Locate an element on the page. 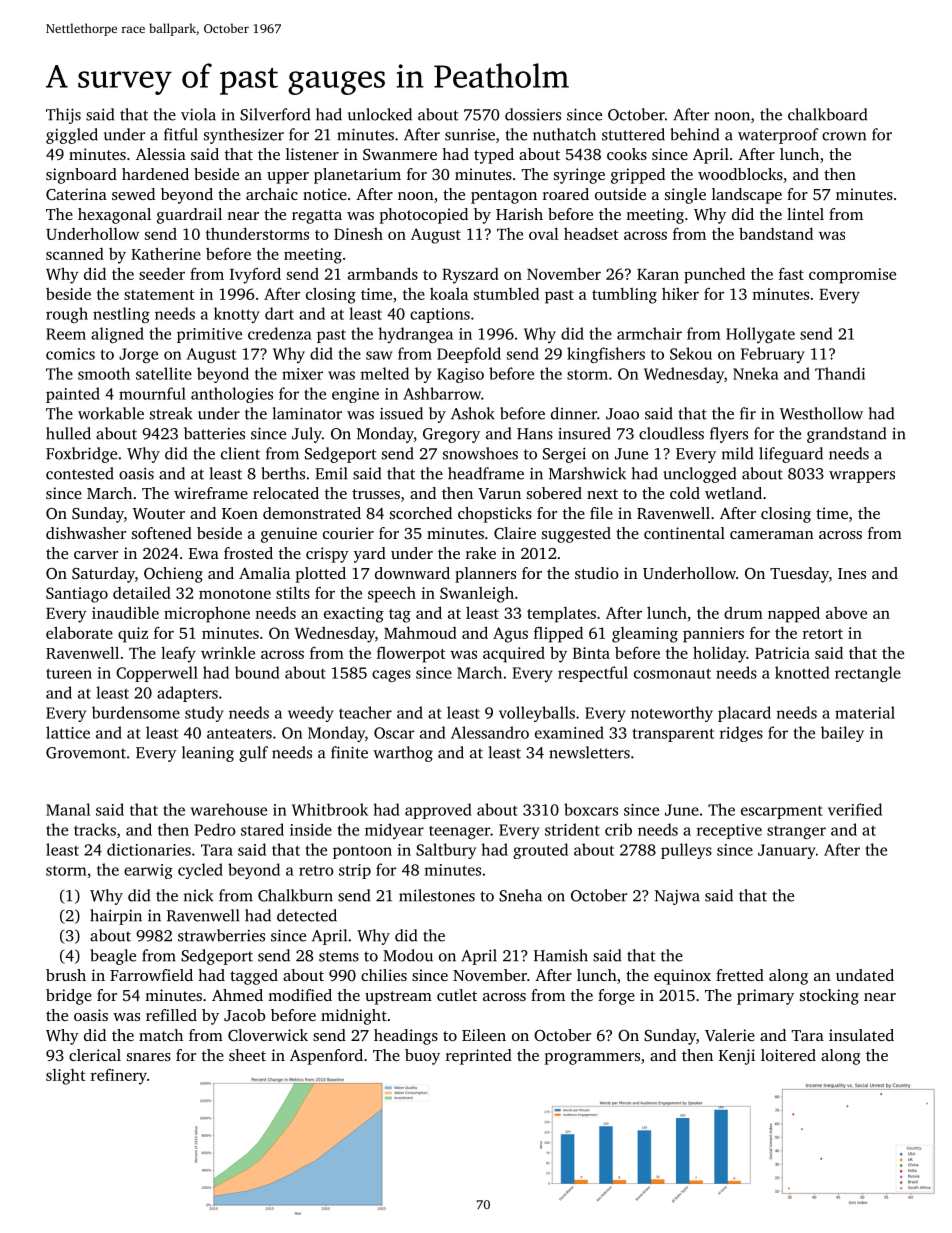 The image size is (952, 1233). fast is located at coordinates (791, 274).
